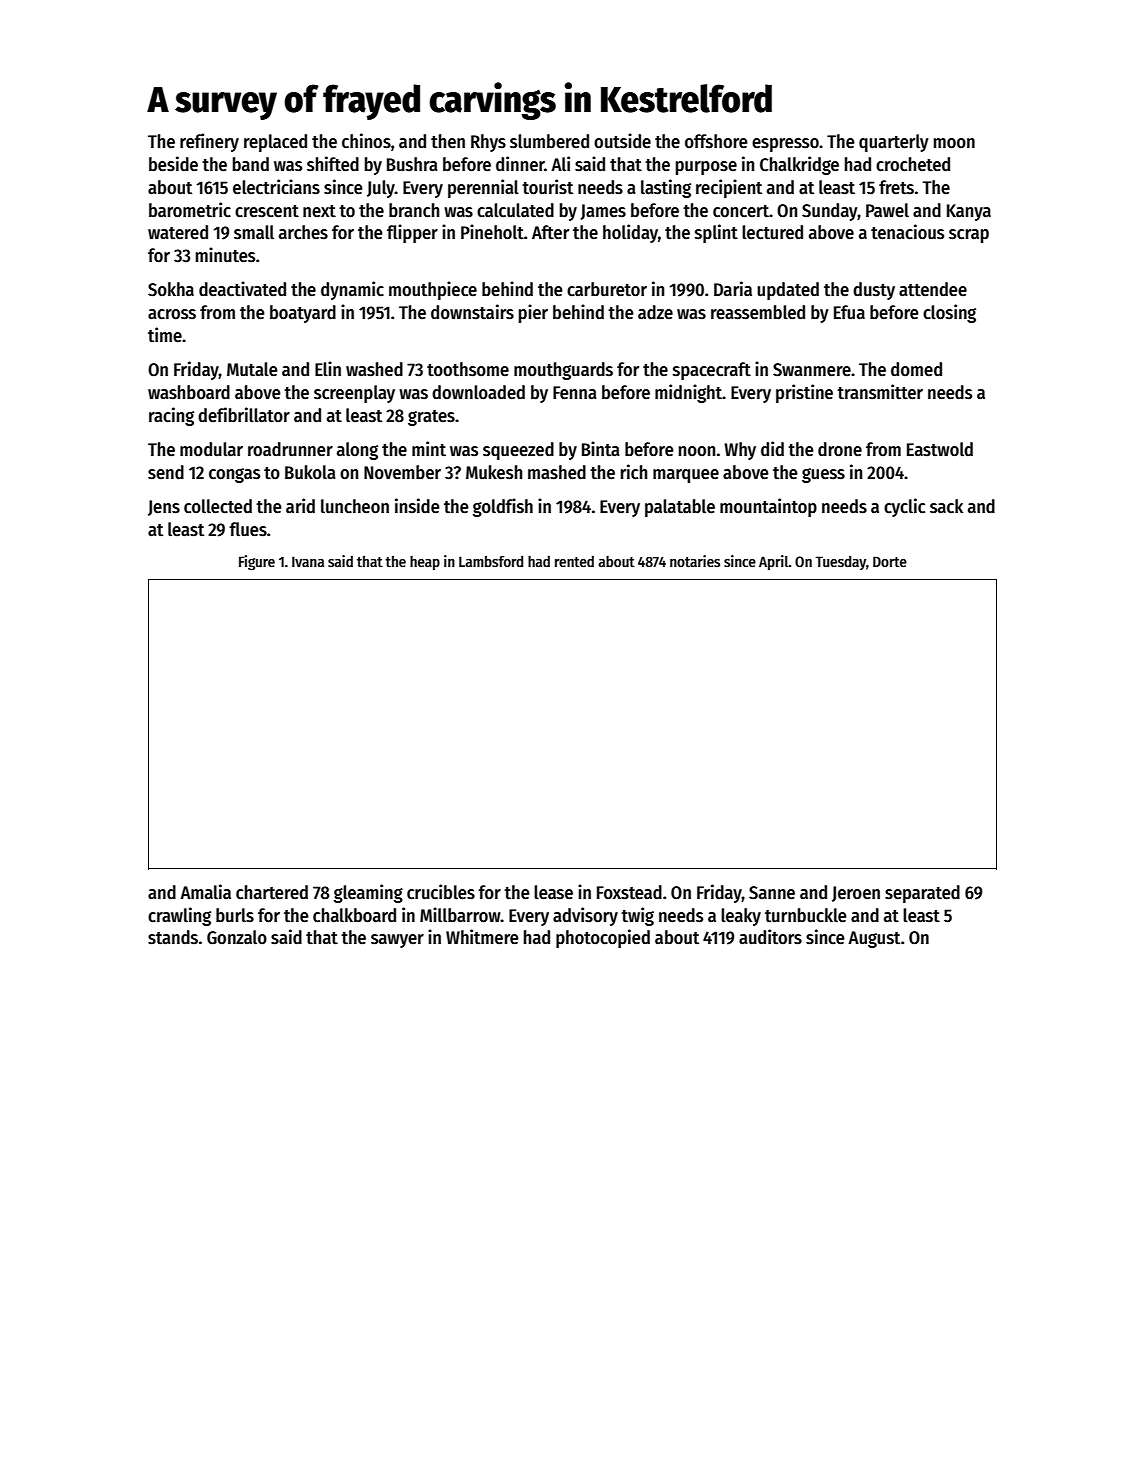 This page has width=1145, height=1481. I want to click on carburetor, so click(607, 289).
